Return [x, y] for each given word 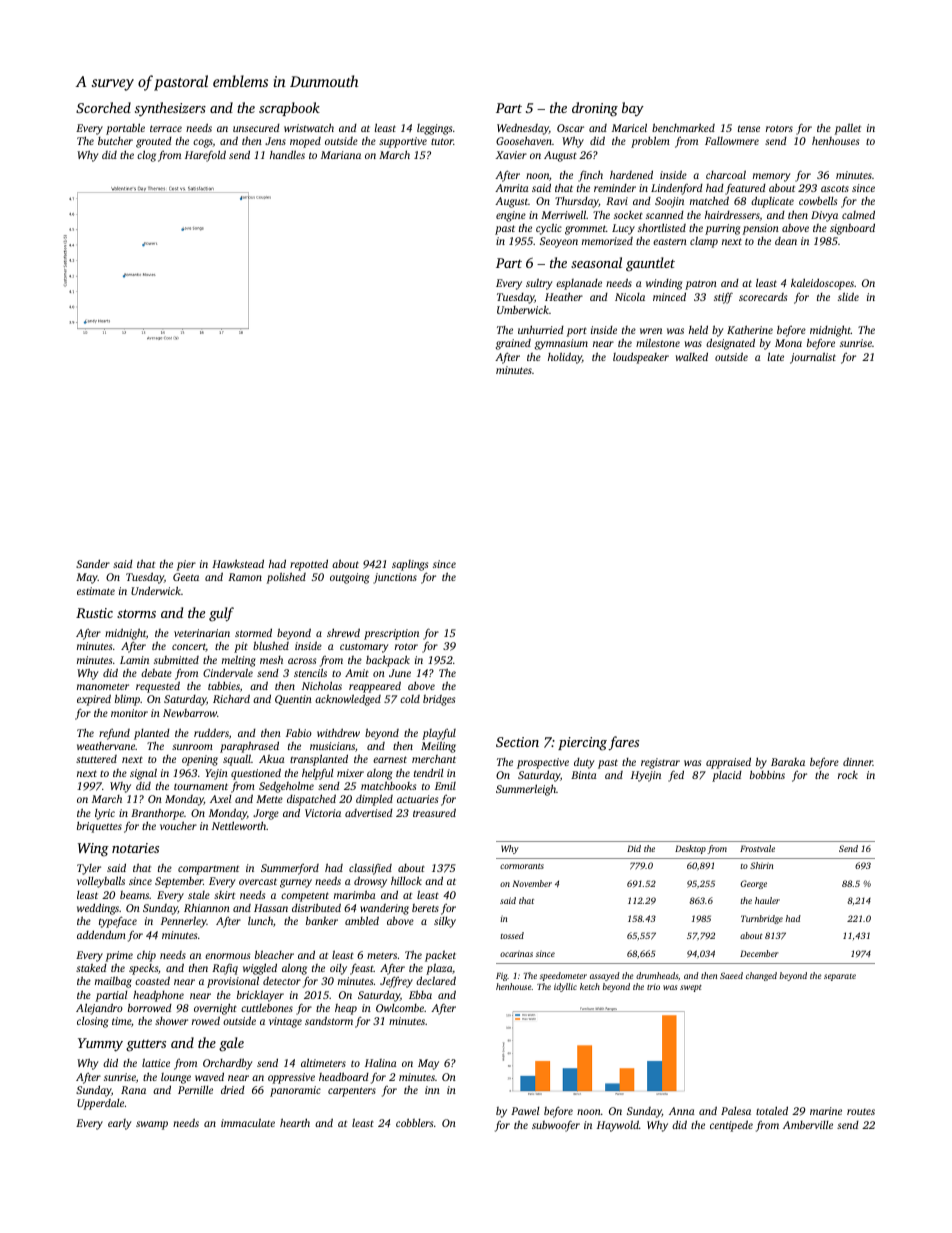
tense [749, 128]
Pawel [525, 1111]
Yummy [100, 1045]
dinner [858, 761]
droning [595, 109]
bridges [439, 700]
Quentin [293, 700]
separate [840, 977]
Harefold [205, 156]
